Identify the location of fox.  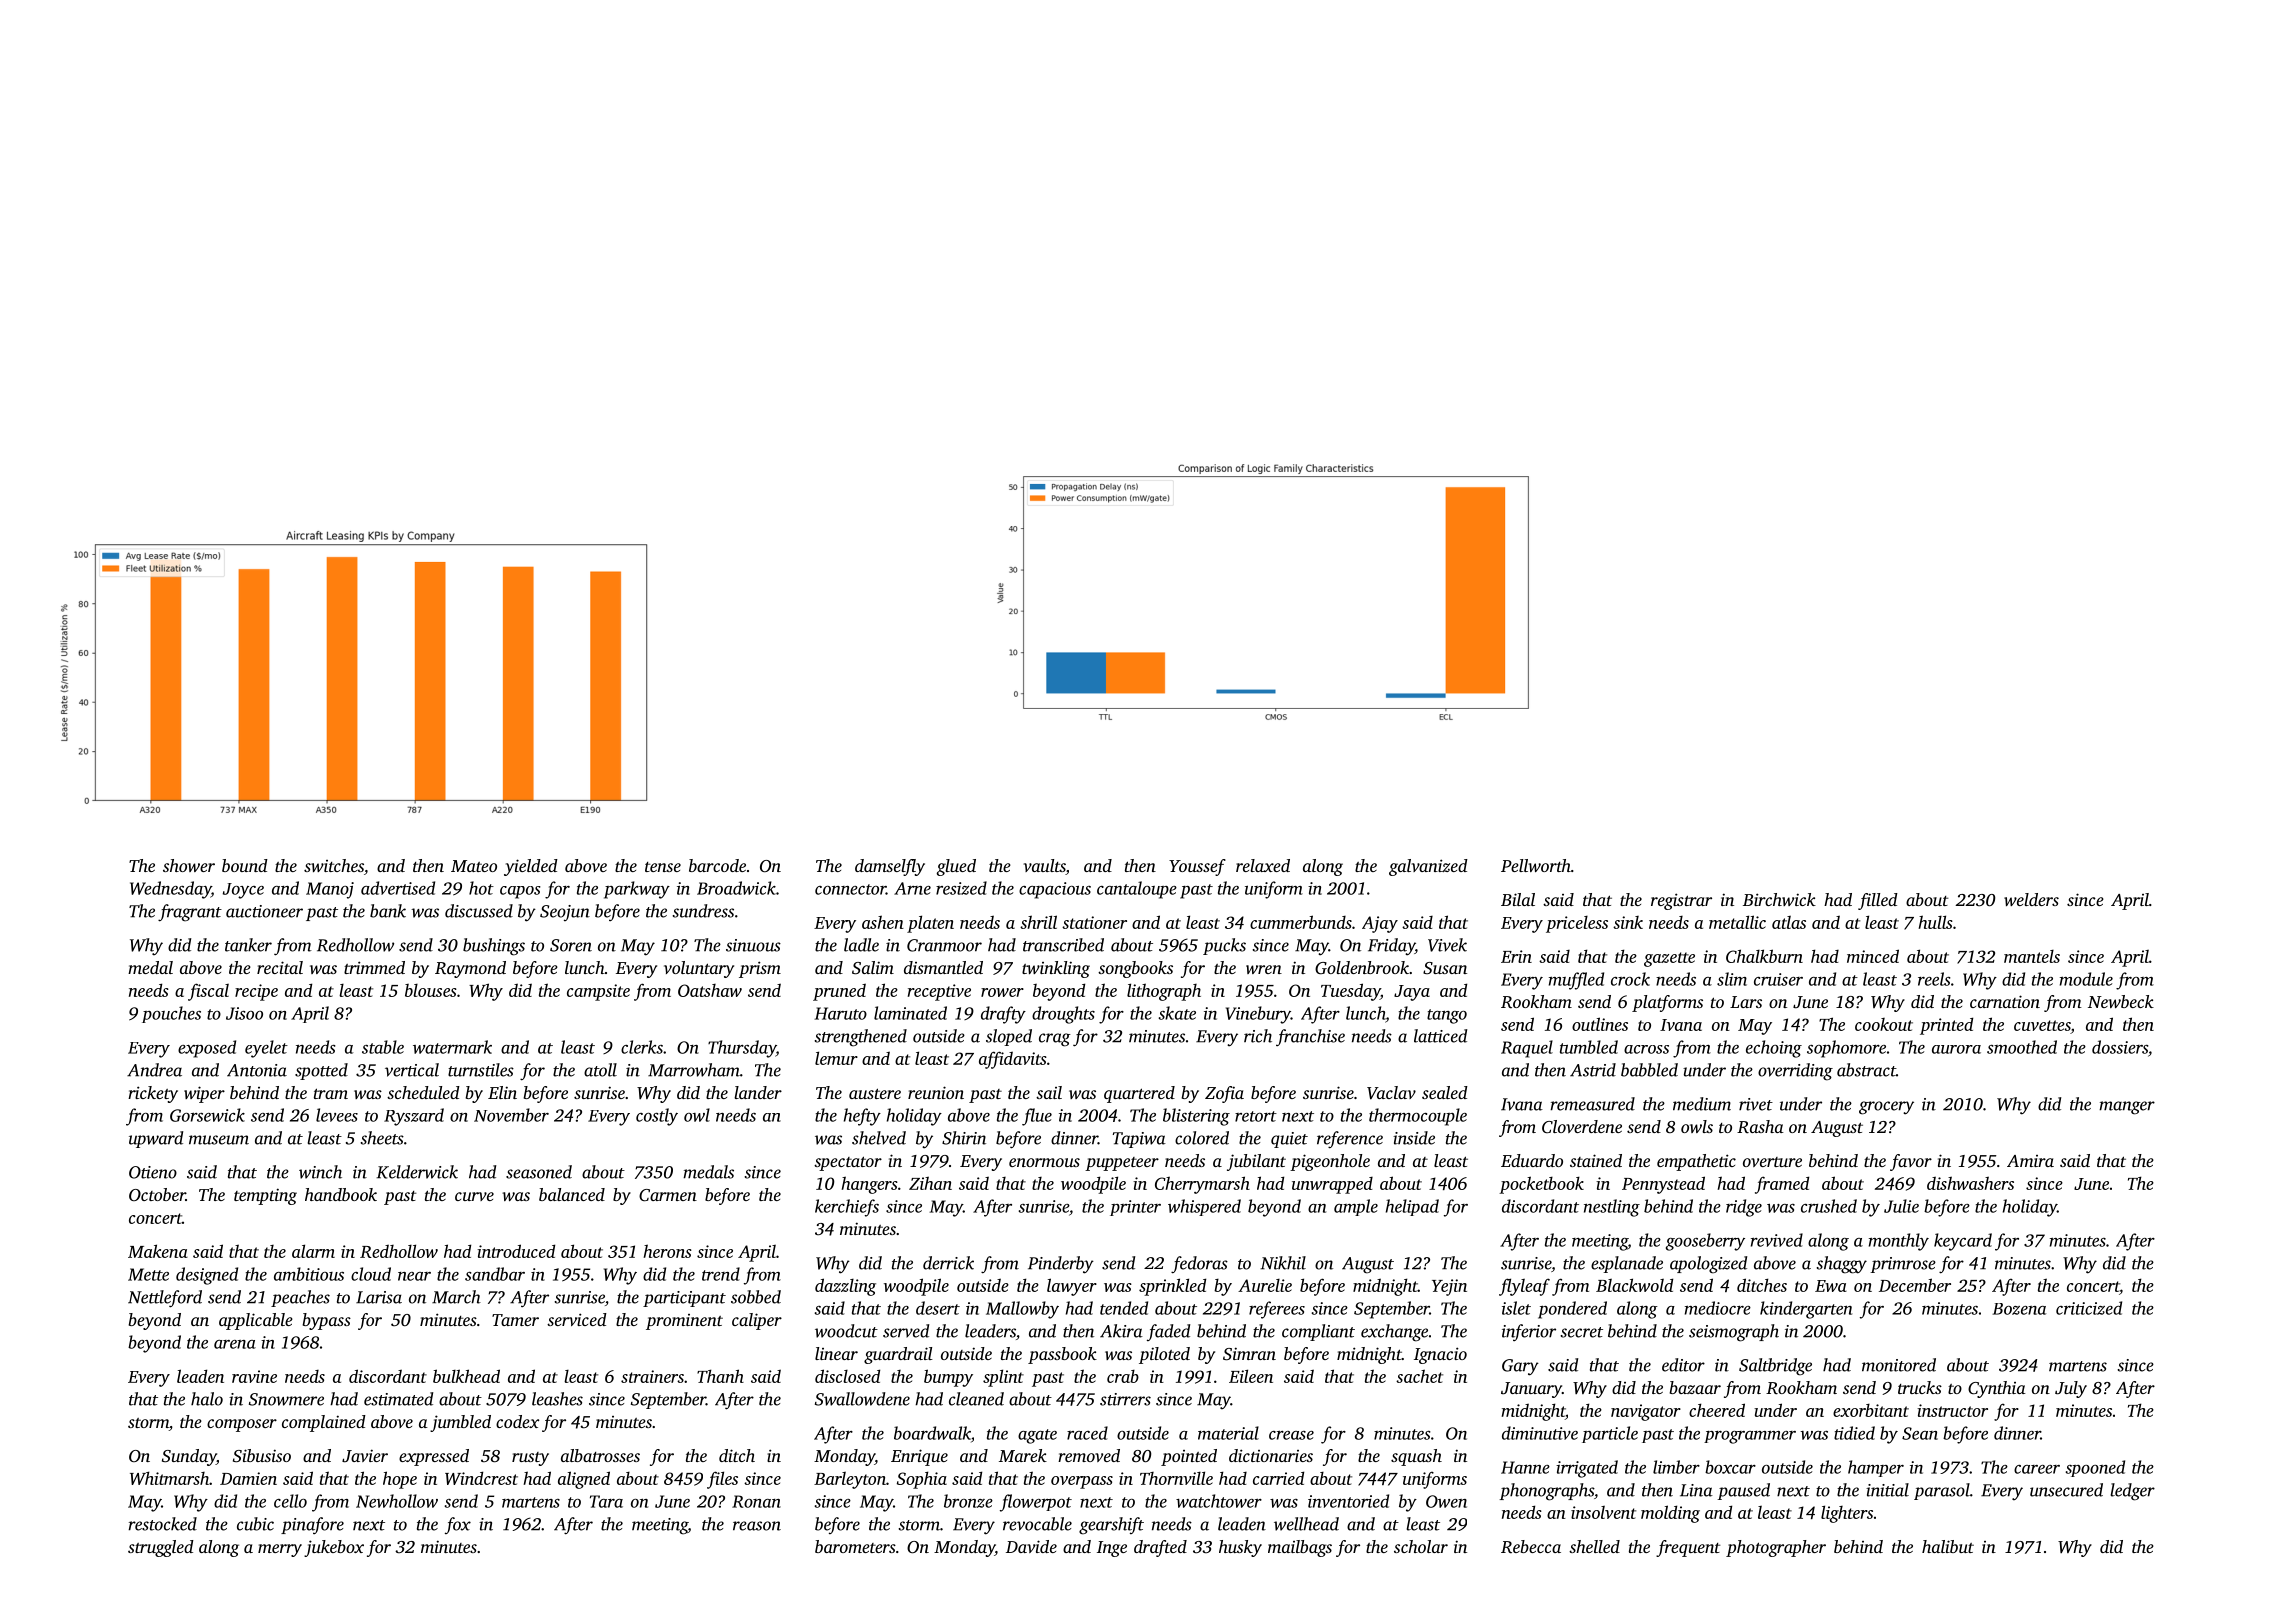
(458, 1525).
